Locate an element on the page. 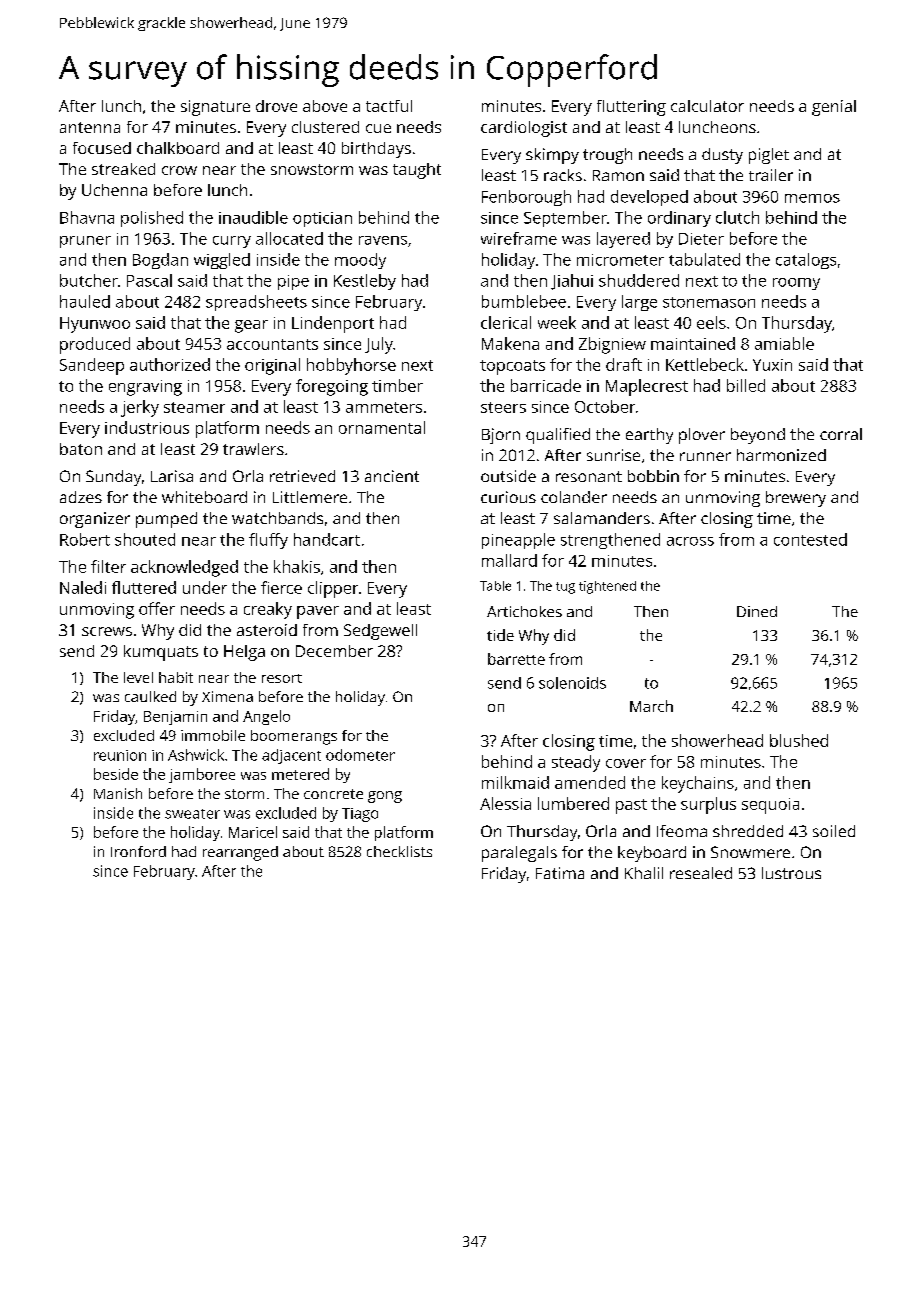 The image size is (924, 1308). pruner is located at coordinates (85, 242).
